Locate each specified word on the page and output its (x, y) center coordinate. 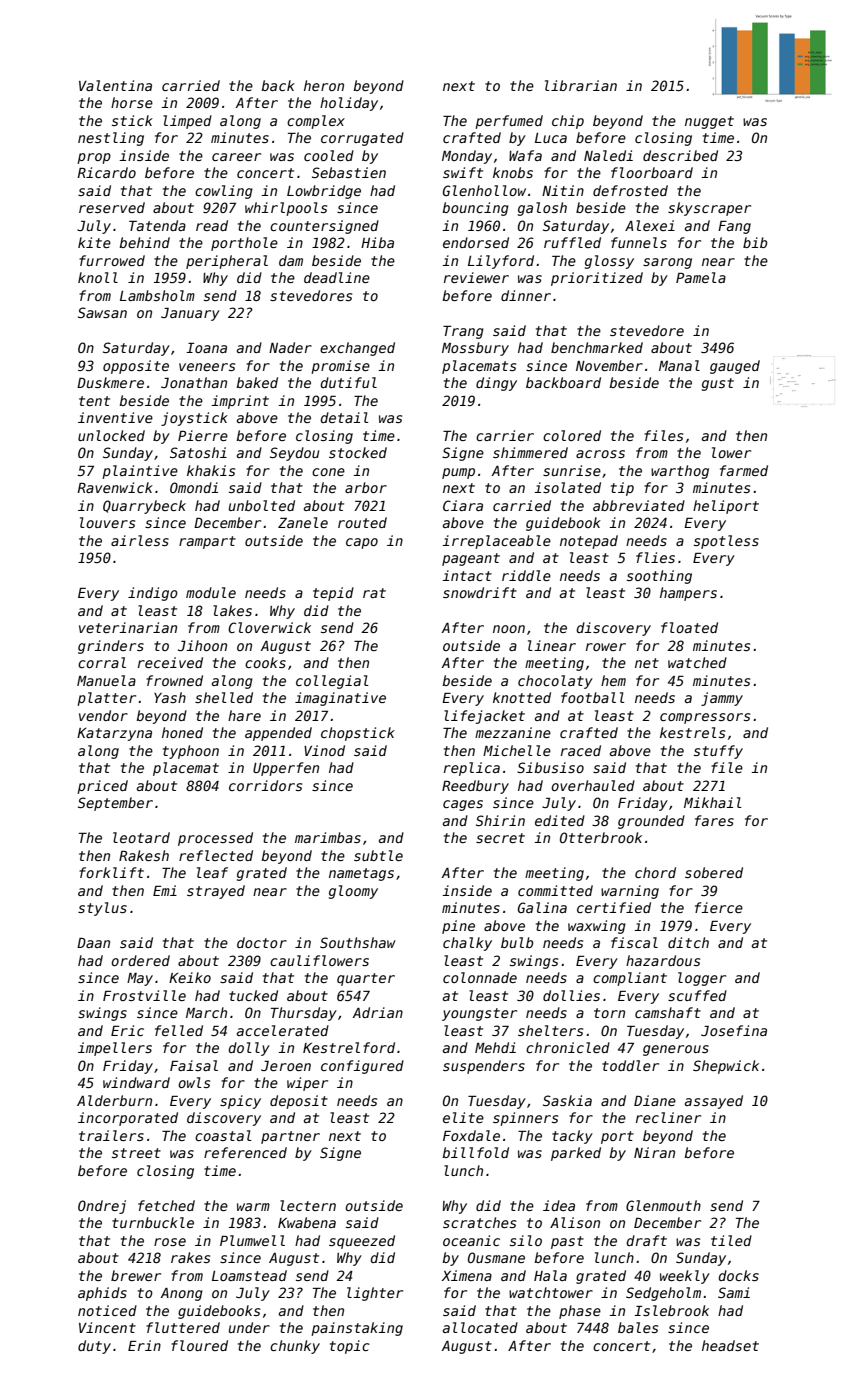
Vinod (324, 750)
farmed (744, 470)
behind (144, 242)
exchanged (357, 349)
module (211, 592)
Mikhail (713, 802)
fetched (166, 1205)
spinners (525, 1119)
